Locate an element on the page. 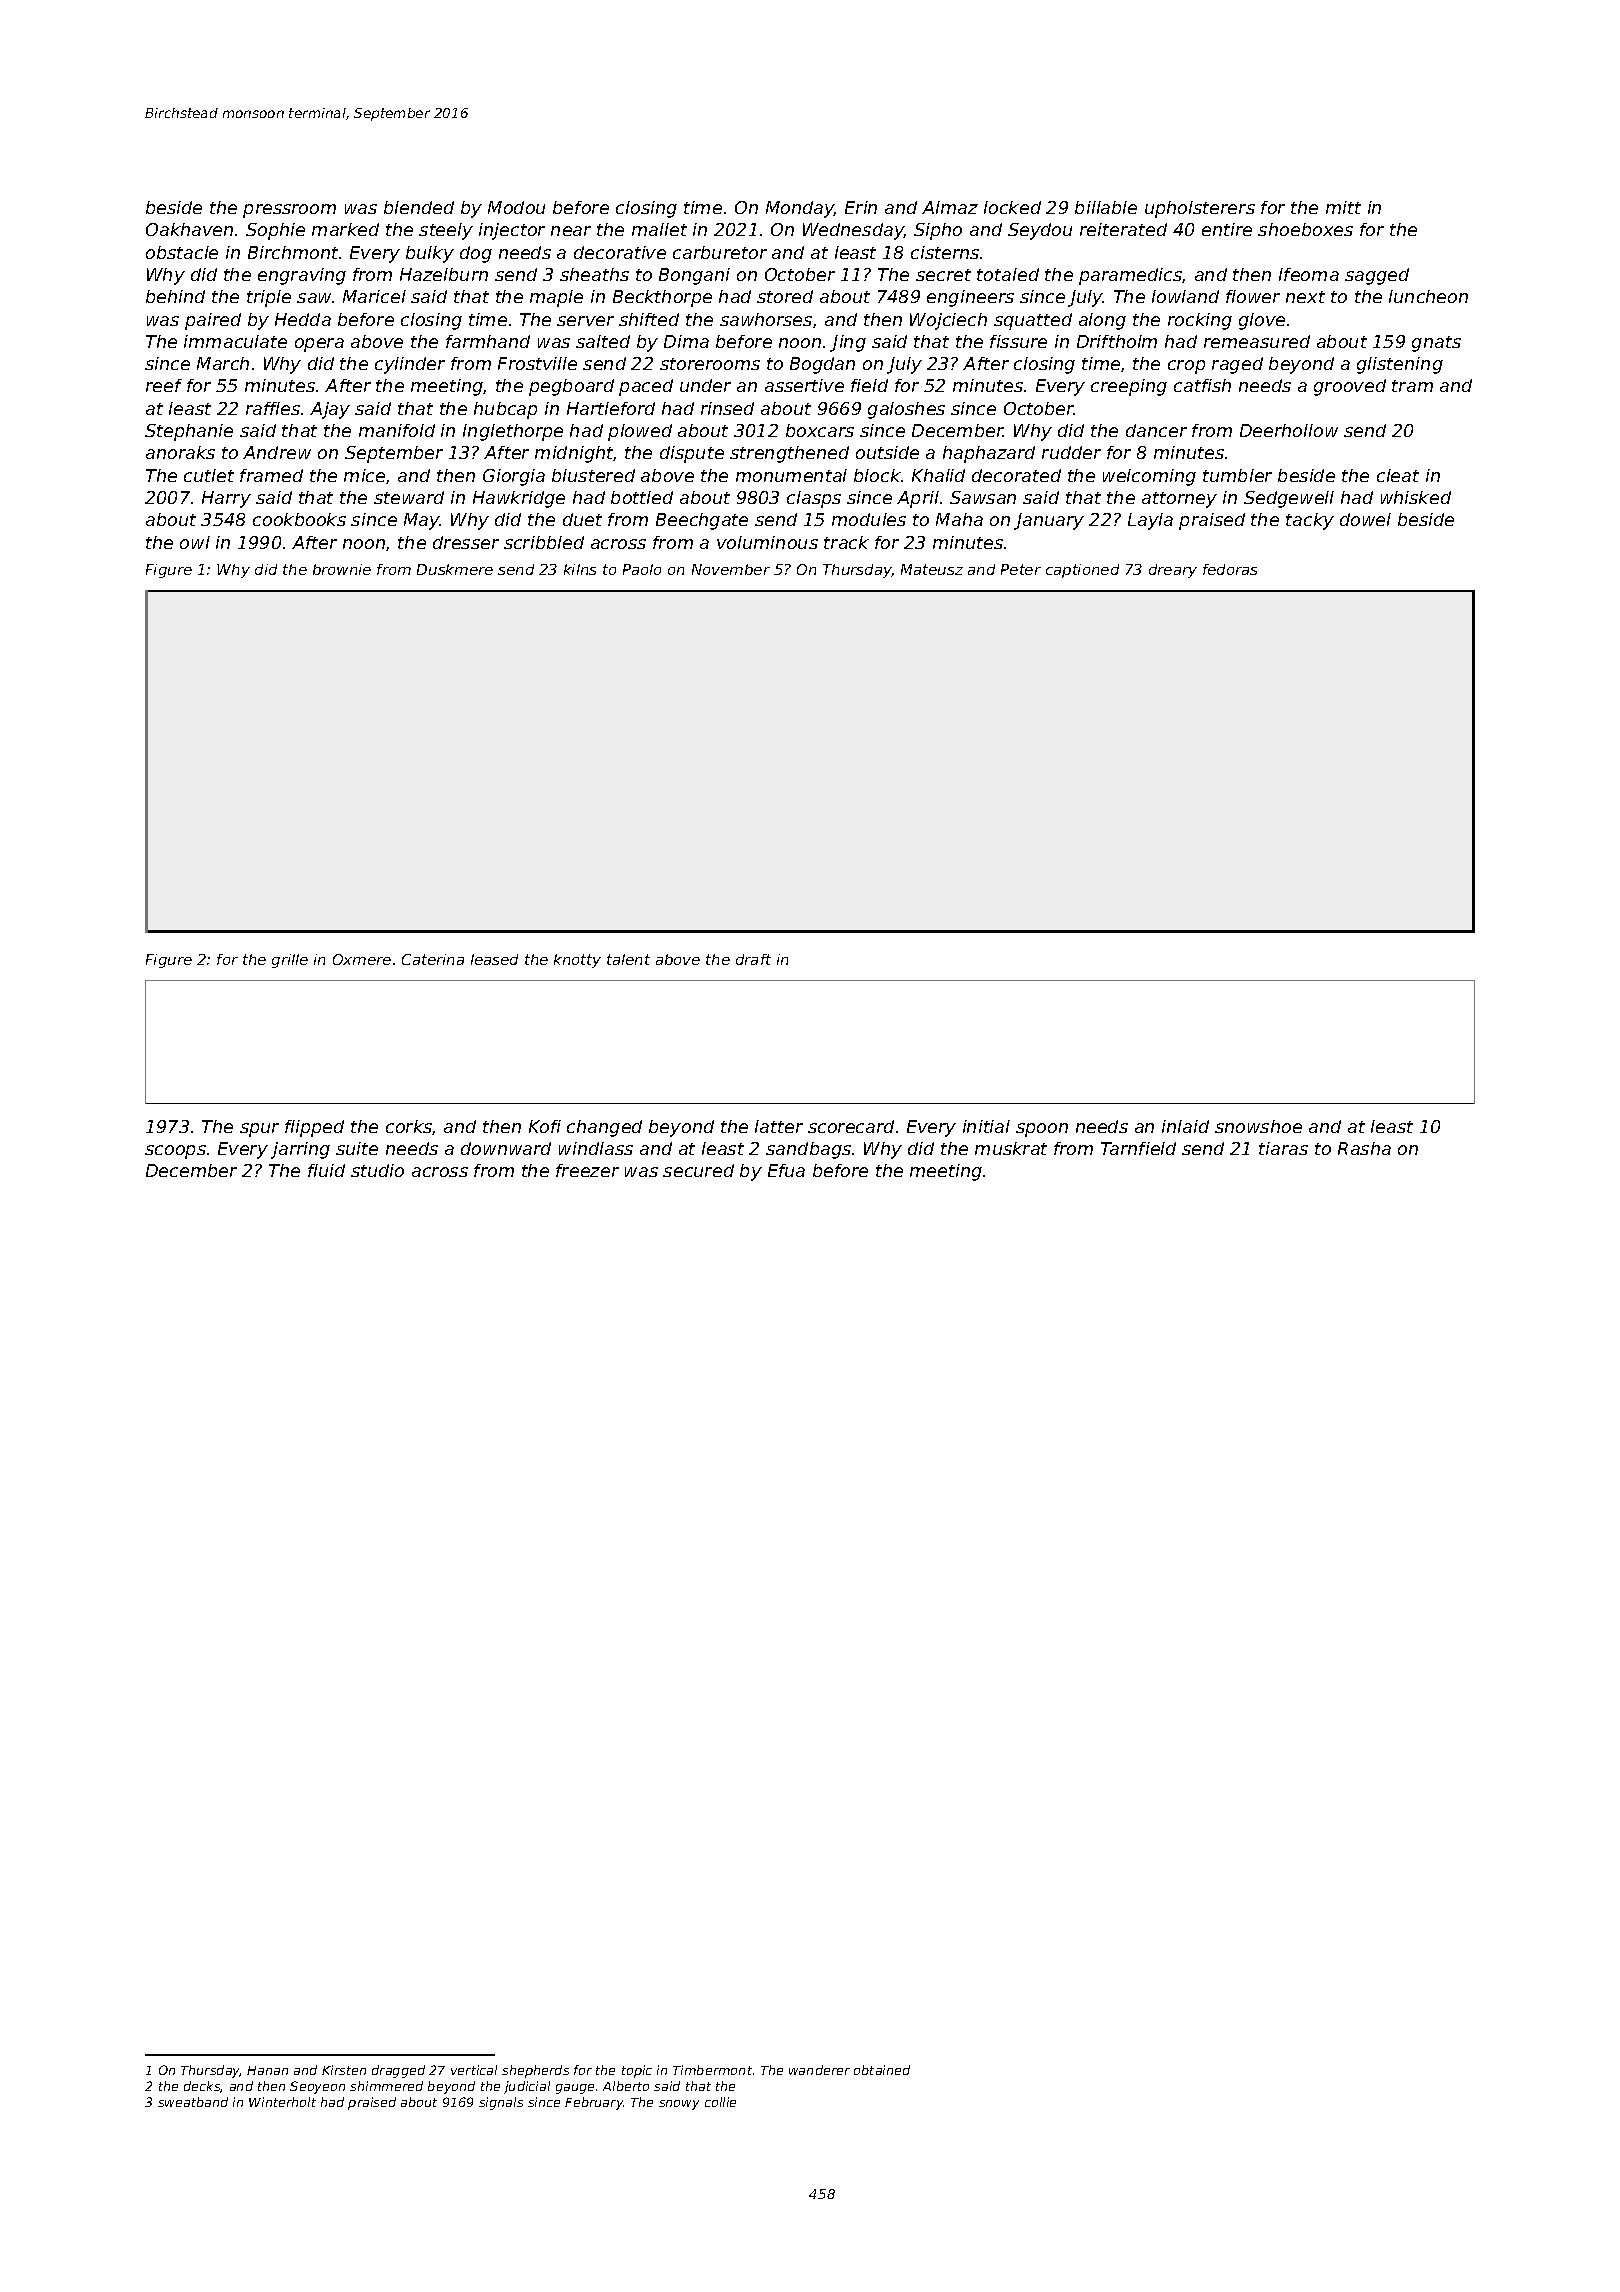 Image resolution: width=1620 pixels, height=2292 pixels. obtained is located at coordinates (882, 2070).
